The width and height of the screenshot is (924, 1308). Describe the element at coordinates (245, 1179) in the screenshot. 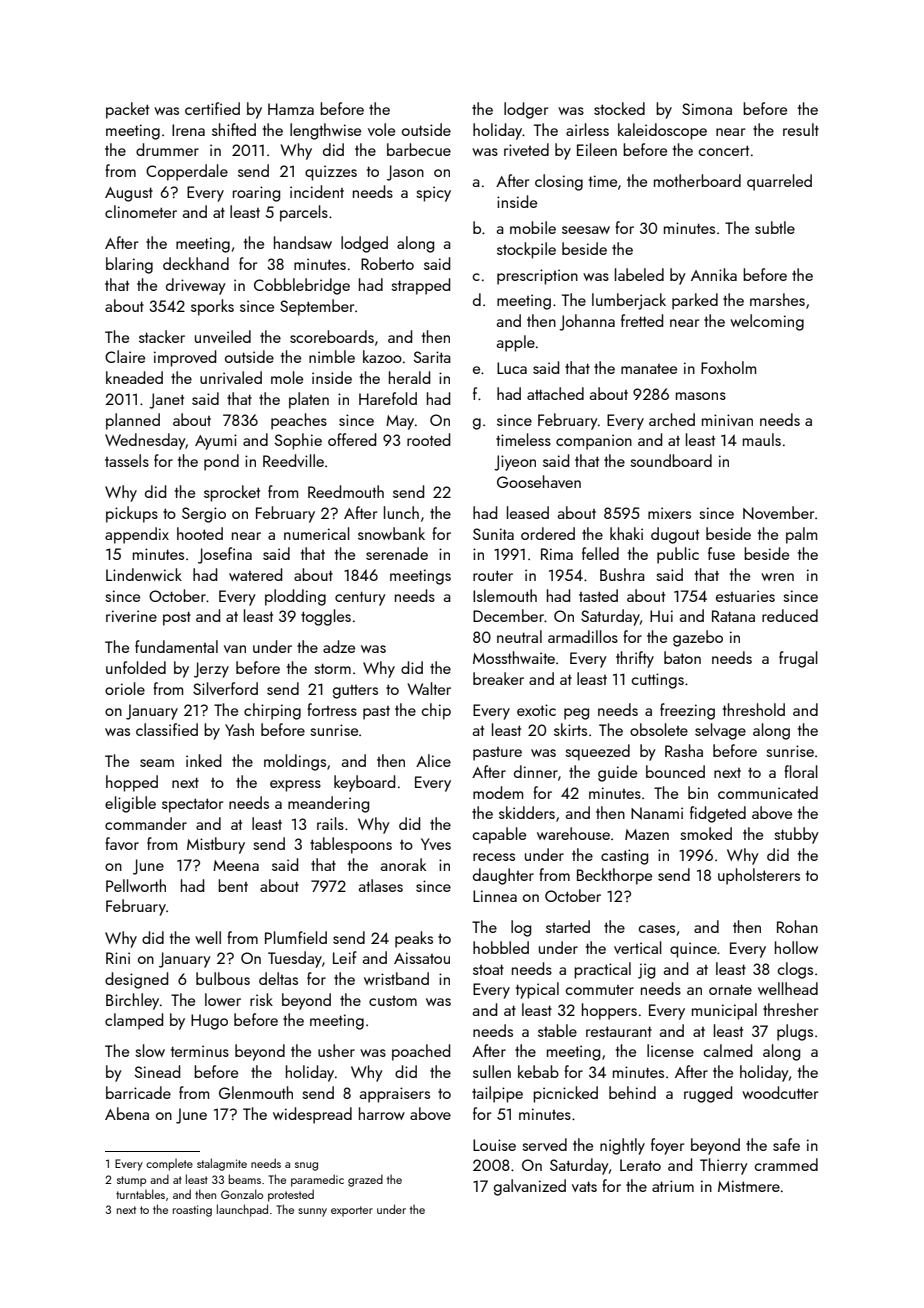

I see `beams` at that location.
